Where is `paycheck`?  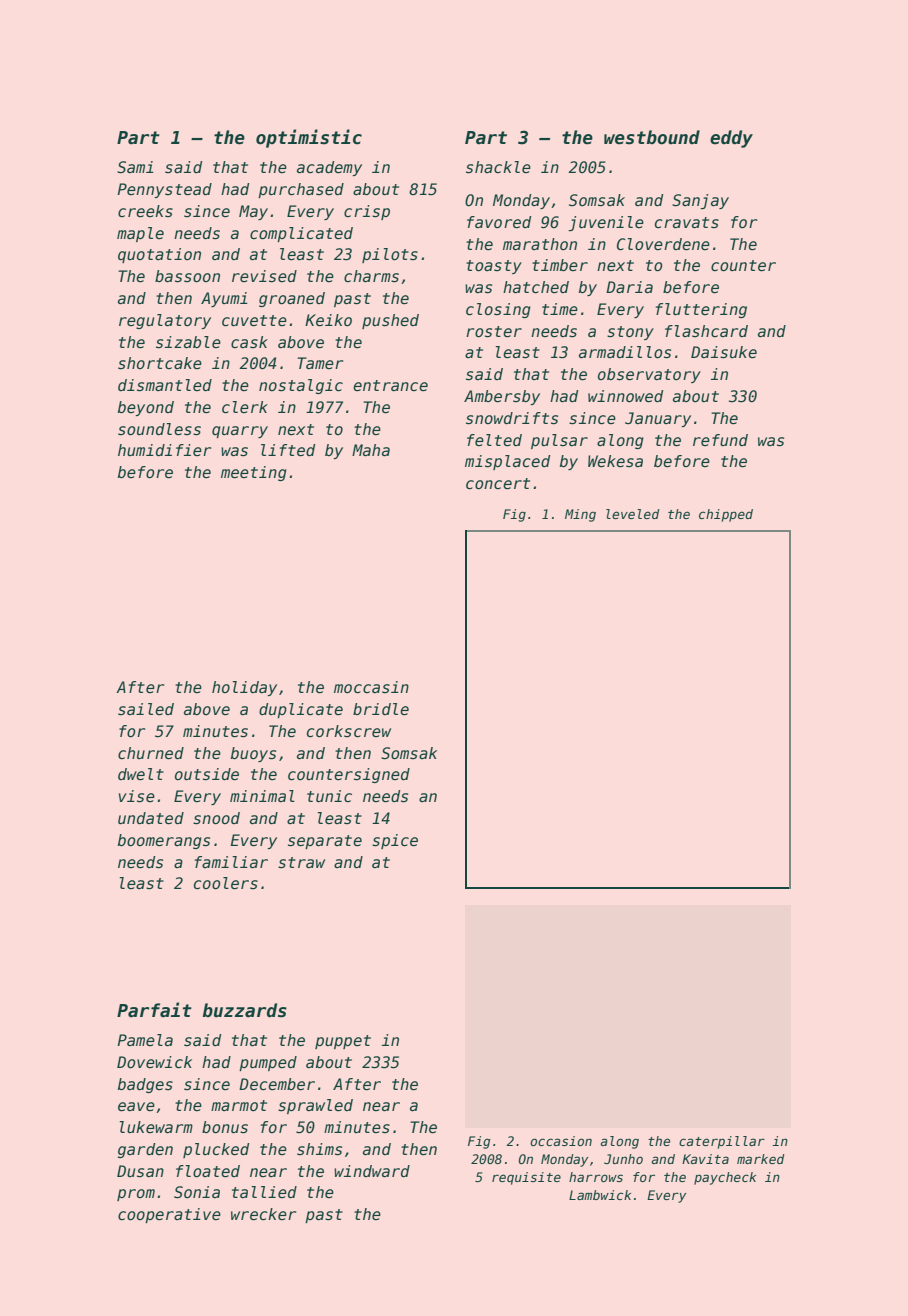 paycheck is located at coordinates (725, 1178).
